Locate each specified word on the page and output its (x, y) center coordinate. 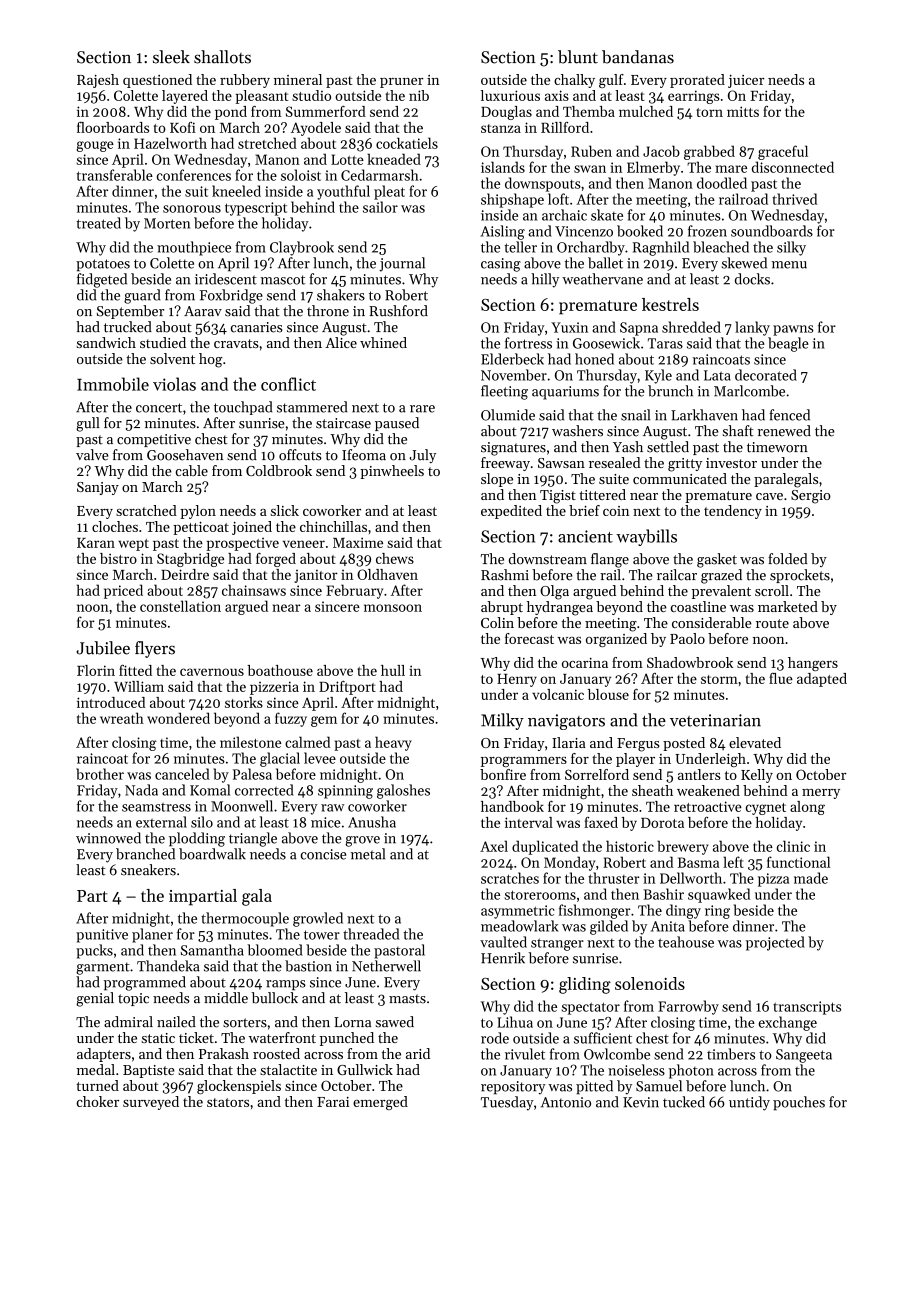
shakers (341, 295)
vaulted (503, 942)
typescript (256, 209)
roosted (276, 1053)
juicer (746, 81)
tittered (602, 494)
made (811, 878)
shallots (222, 57)
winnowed (108, 838)
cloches (115, 526)
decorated (766, 375)
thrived (794, 199)
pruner (402, 83)
